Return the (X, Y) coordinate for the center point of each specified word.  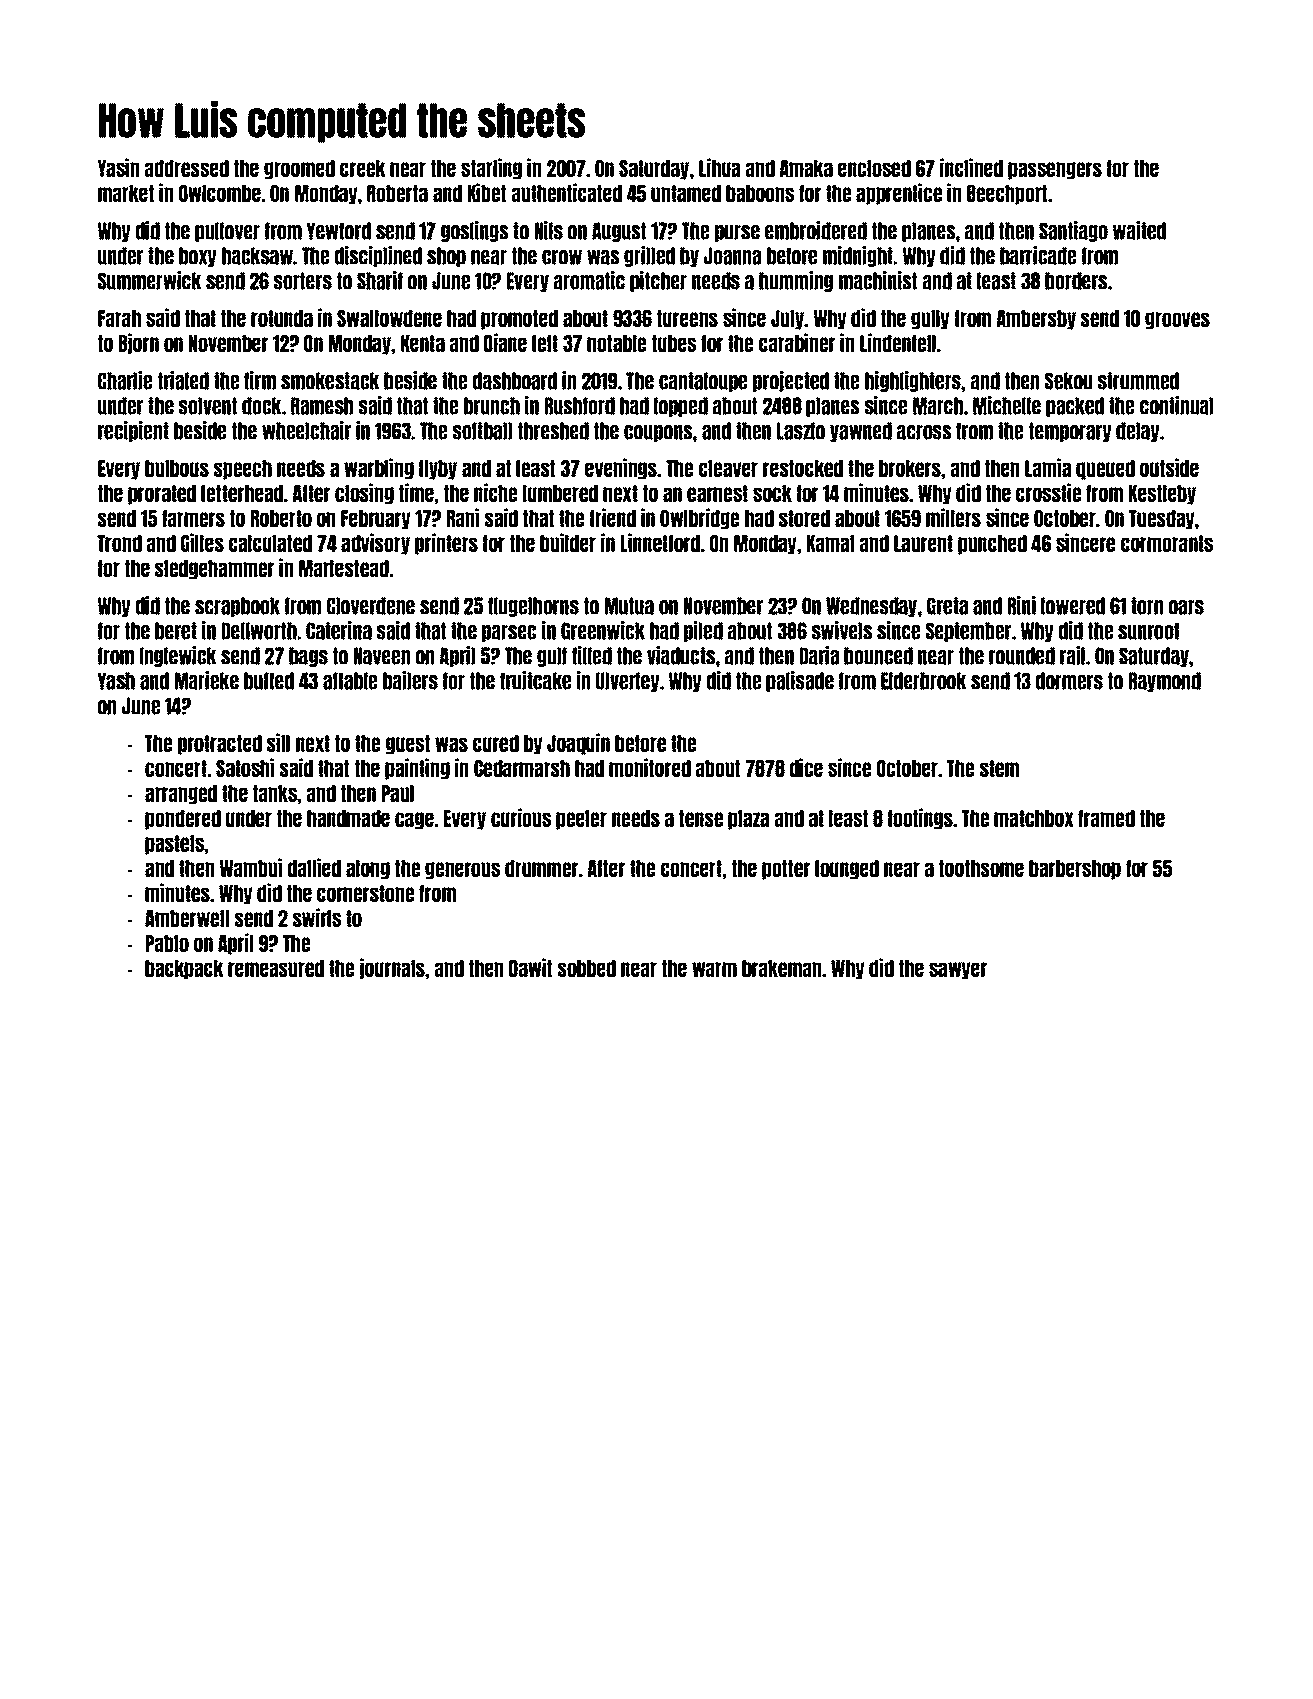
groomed (299, 170)
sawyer (958, 971)
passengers (1055, 171)
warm (714, 969)
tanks (275, 793)
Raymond (1165, 682)
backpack (184, 970)
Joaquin (578, 744)
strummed (1138, 381)
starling (491, 169)
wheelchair (306, 430)
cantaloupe (703, 382)
